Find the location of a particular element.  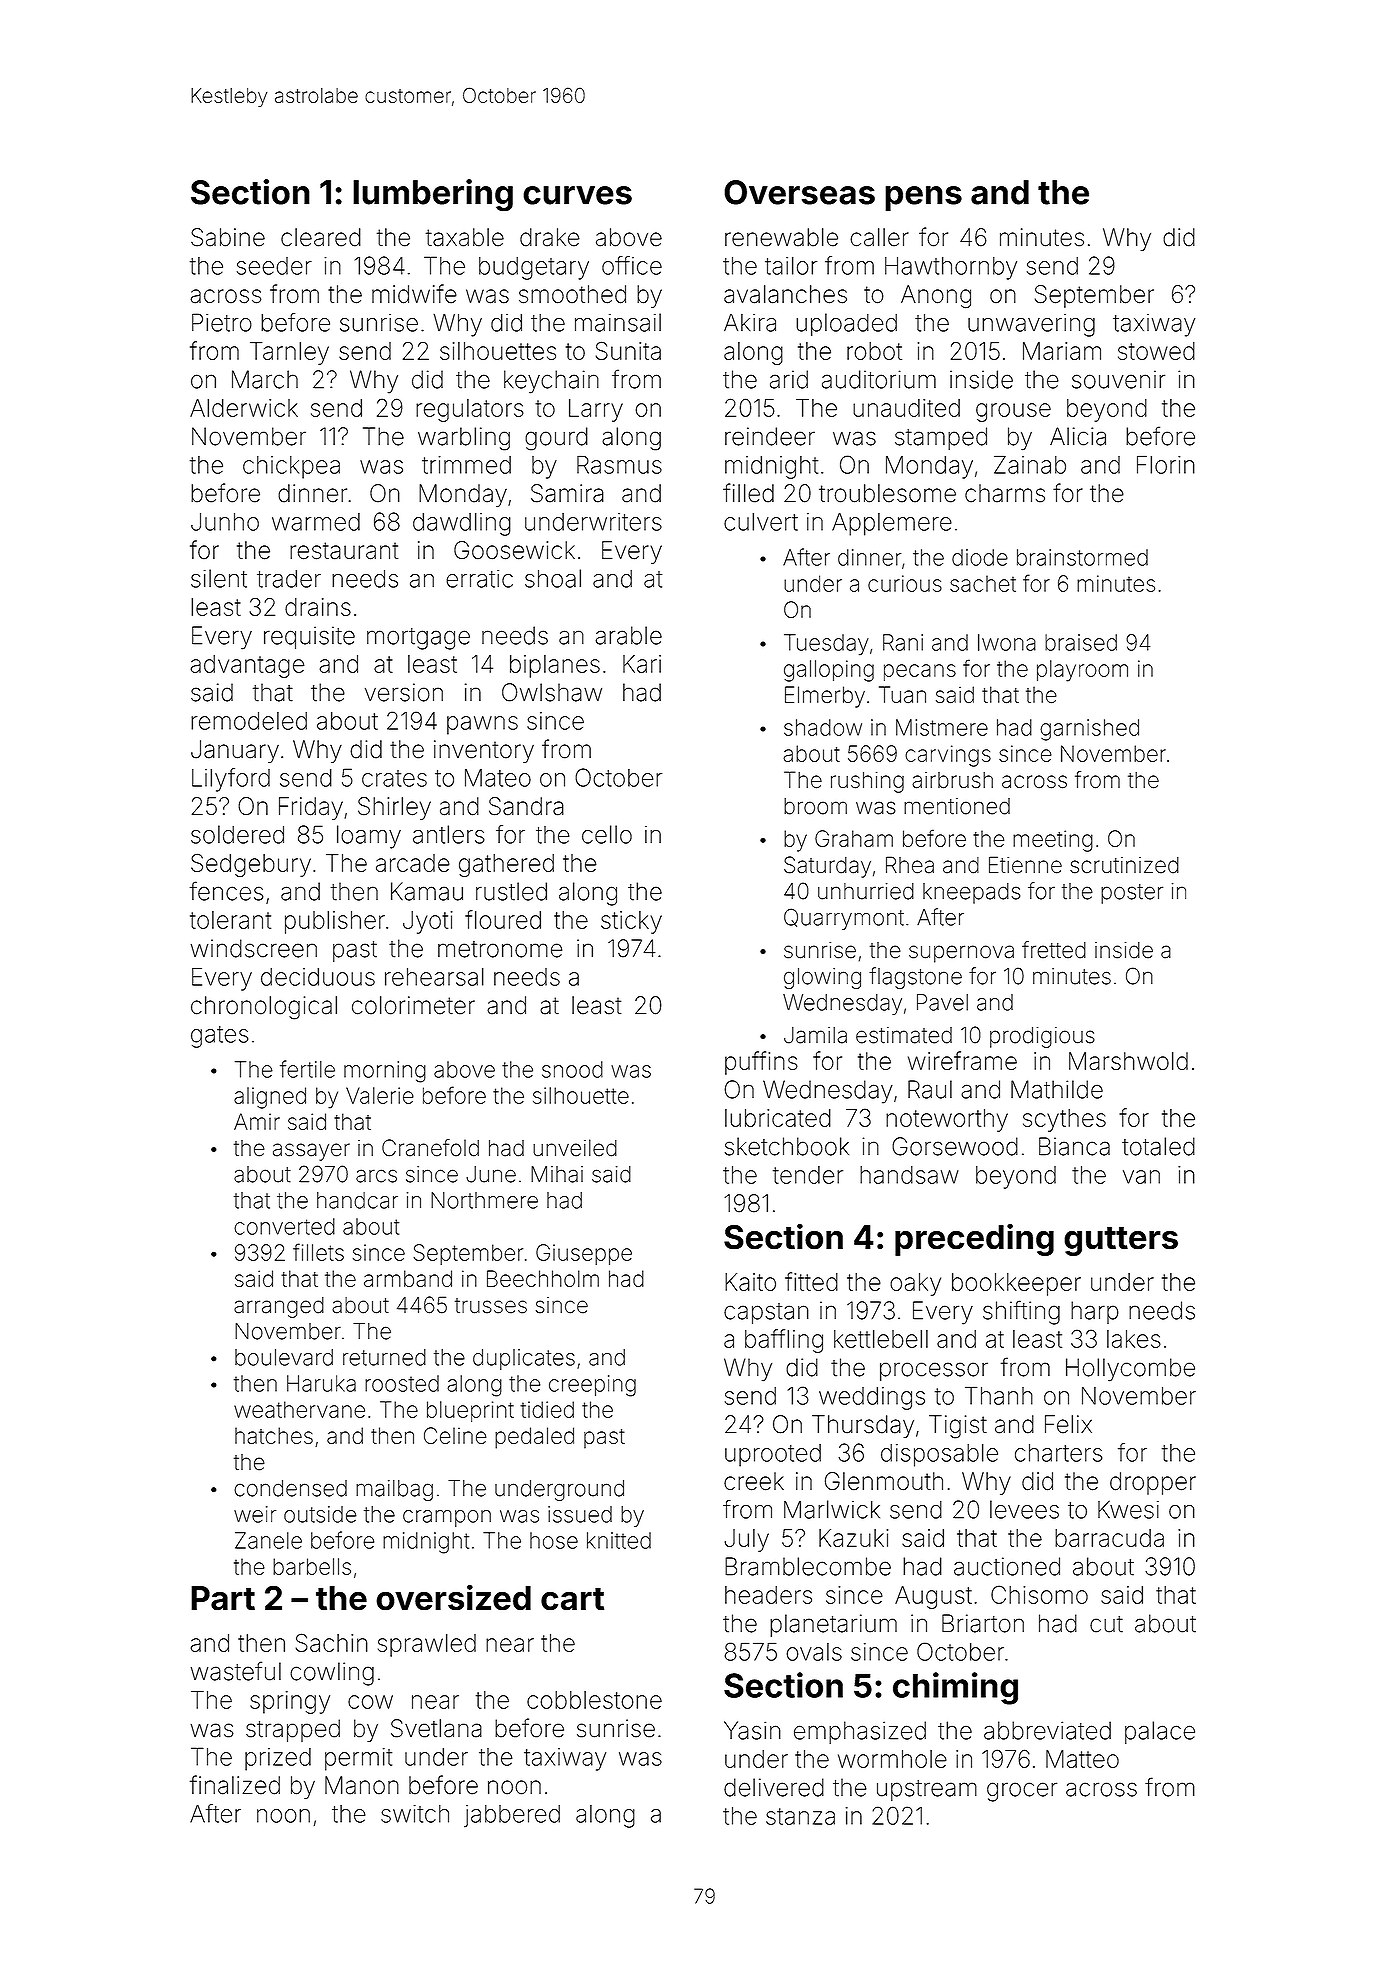

oversized is located at coordinates (453, 1597).
